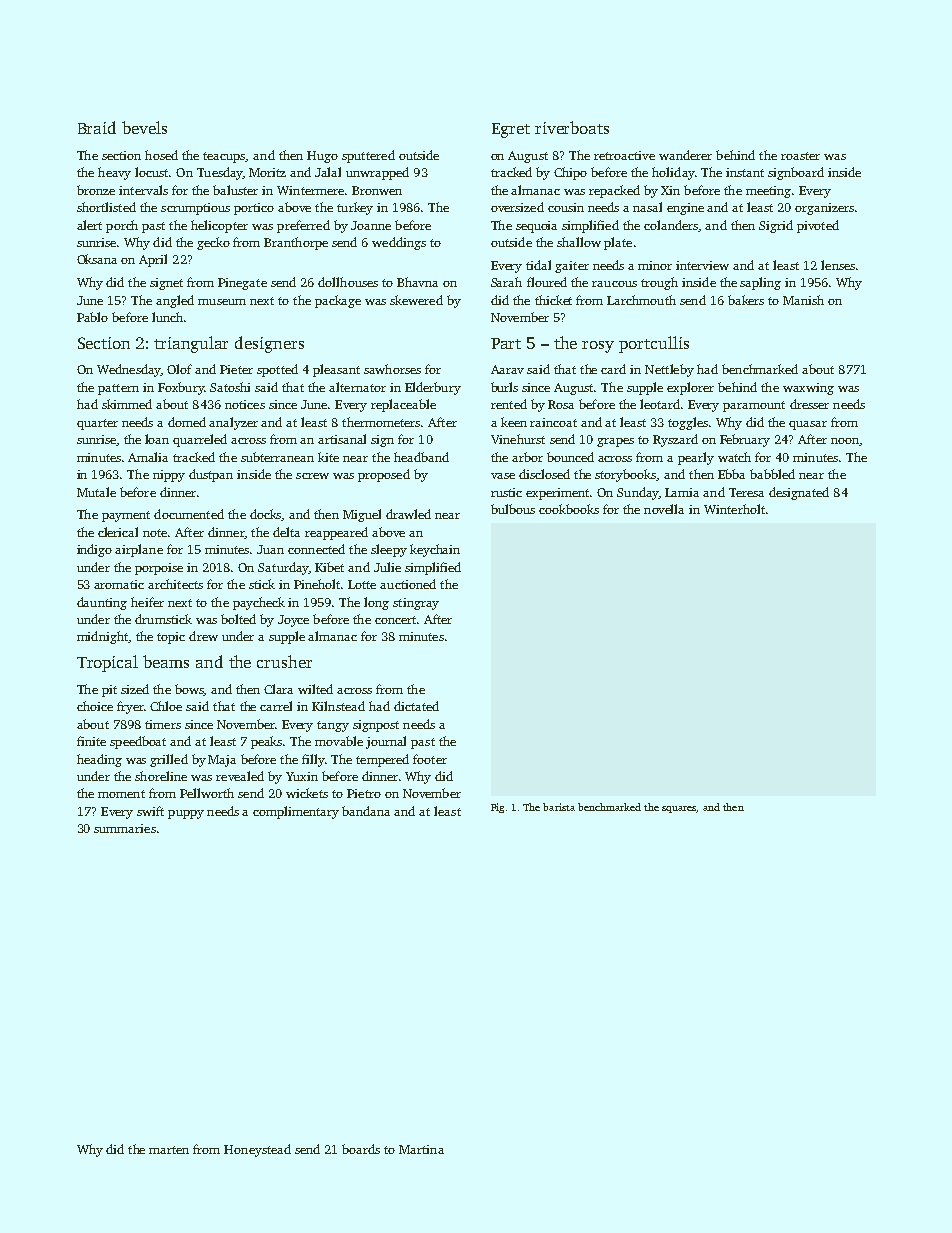  Describe the element at coordinates (421, 1149) in the screenshot. I see `Martina` at that location.
